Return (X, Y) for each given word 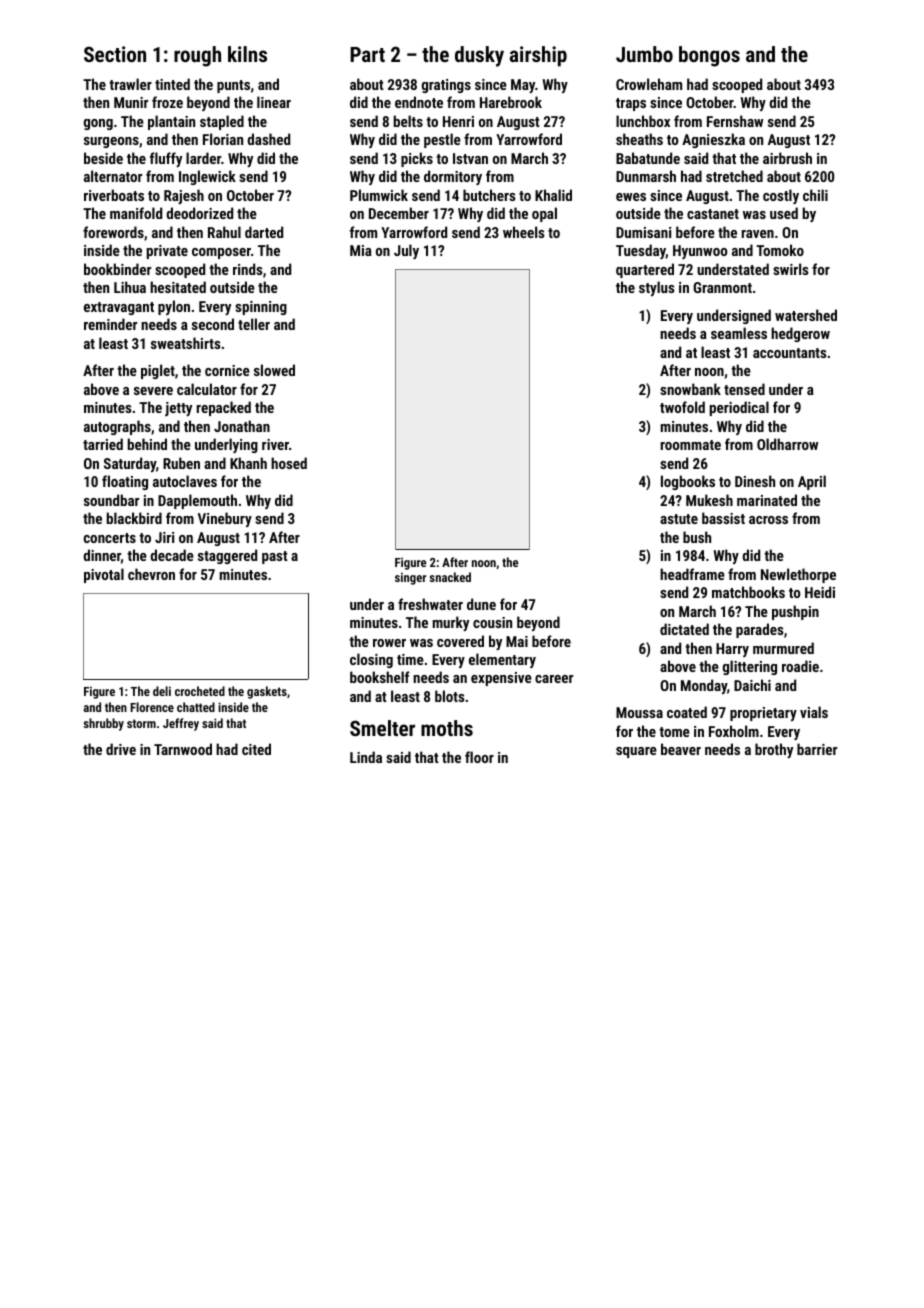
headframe (692, 574)
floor (479, 757)
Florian (223, 139)
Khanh (248, 463)
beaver (681, 749)
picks (417, 159)
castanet (713, 214)
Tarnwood (183, 749)
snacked (450, 577)
